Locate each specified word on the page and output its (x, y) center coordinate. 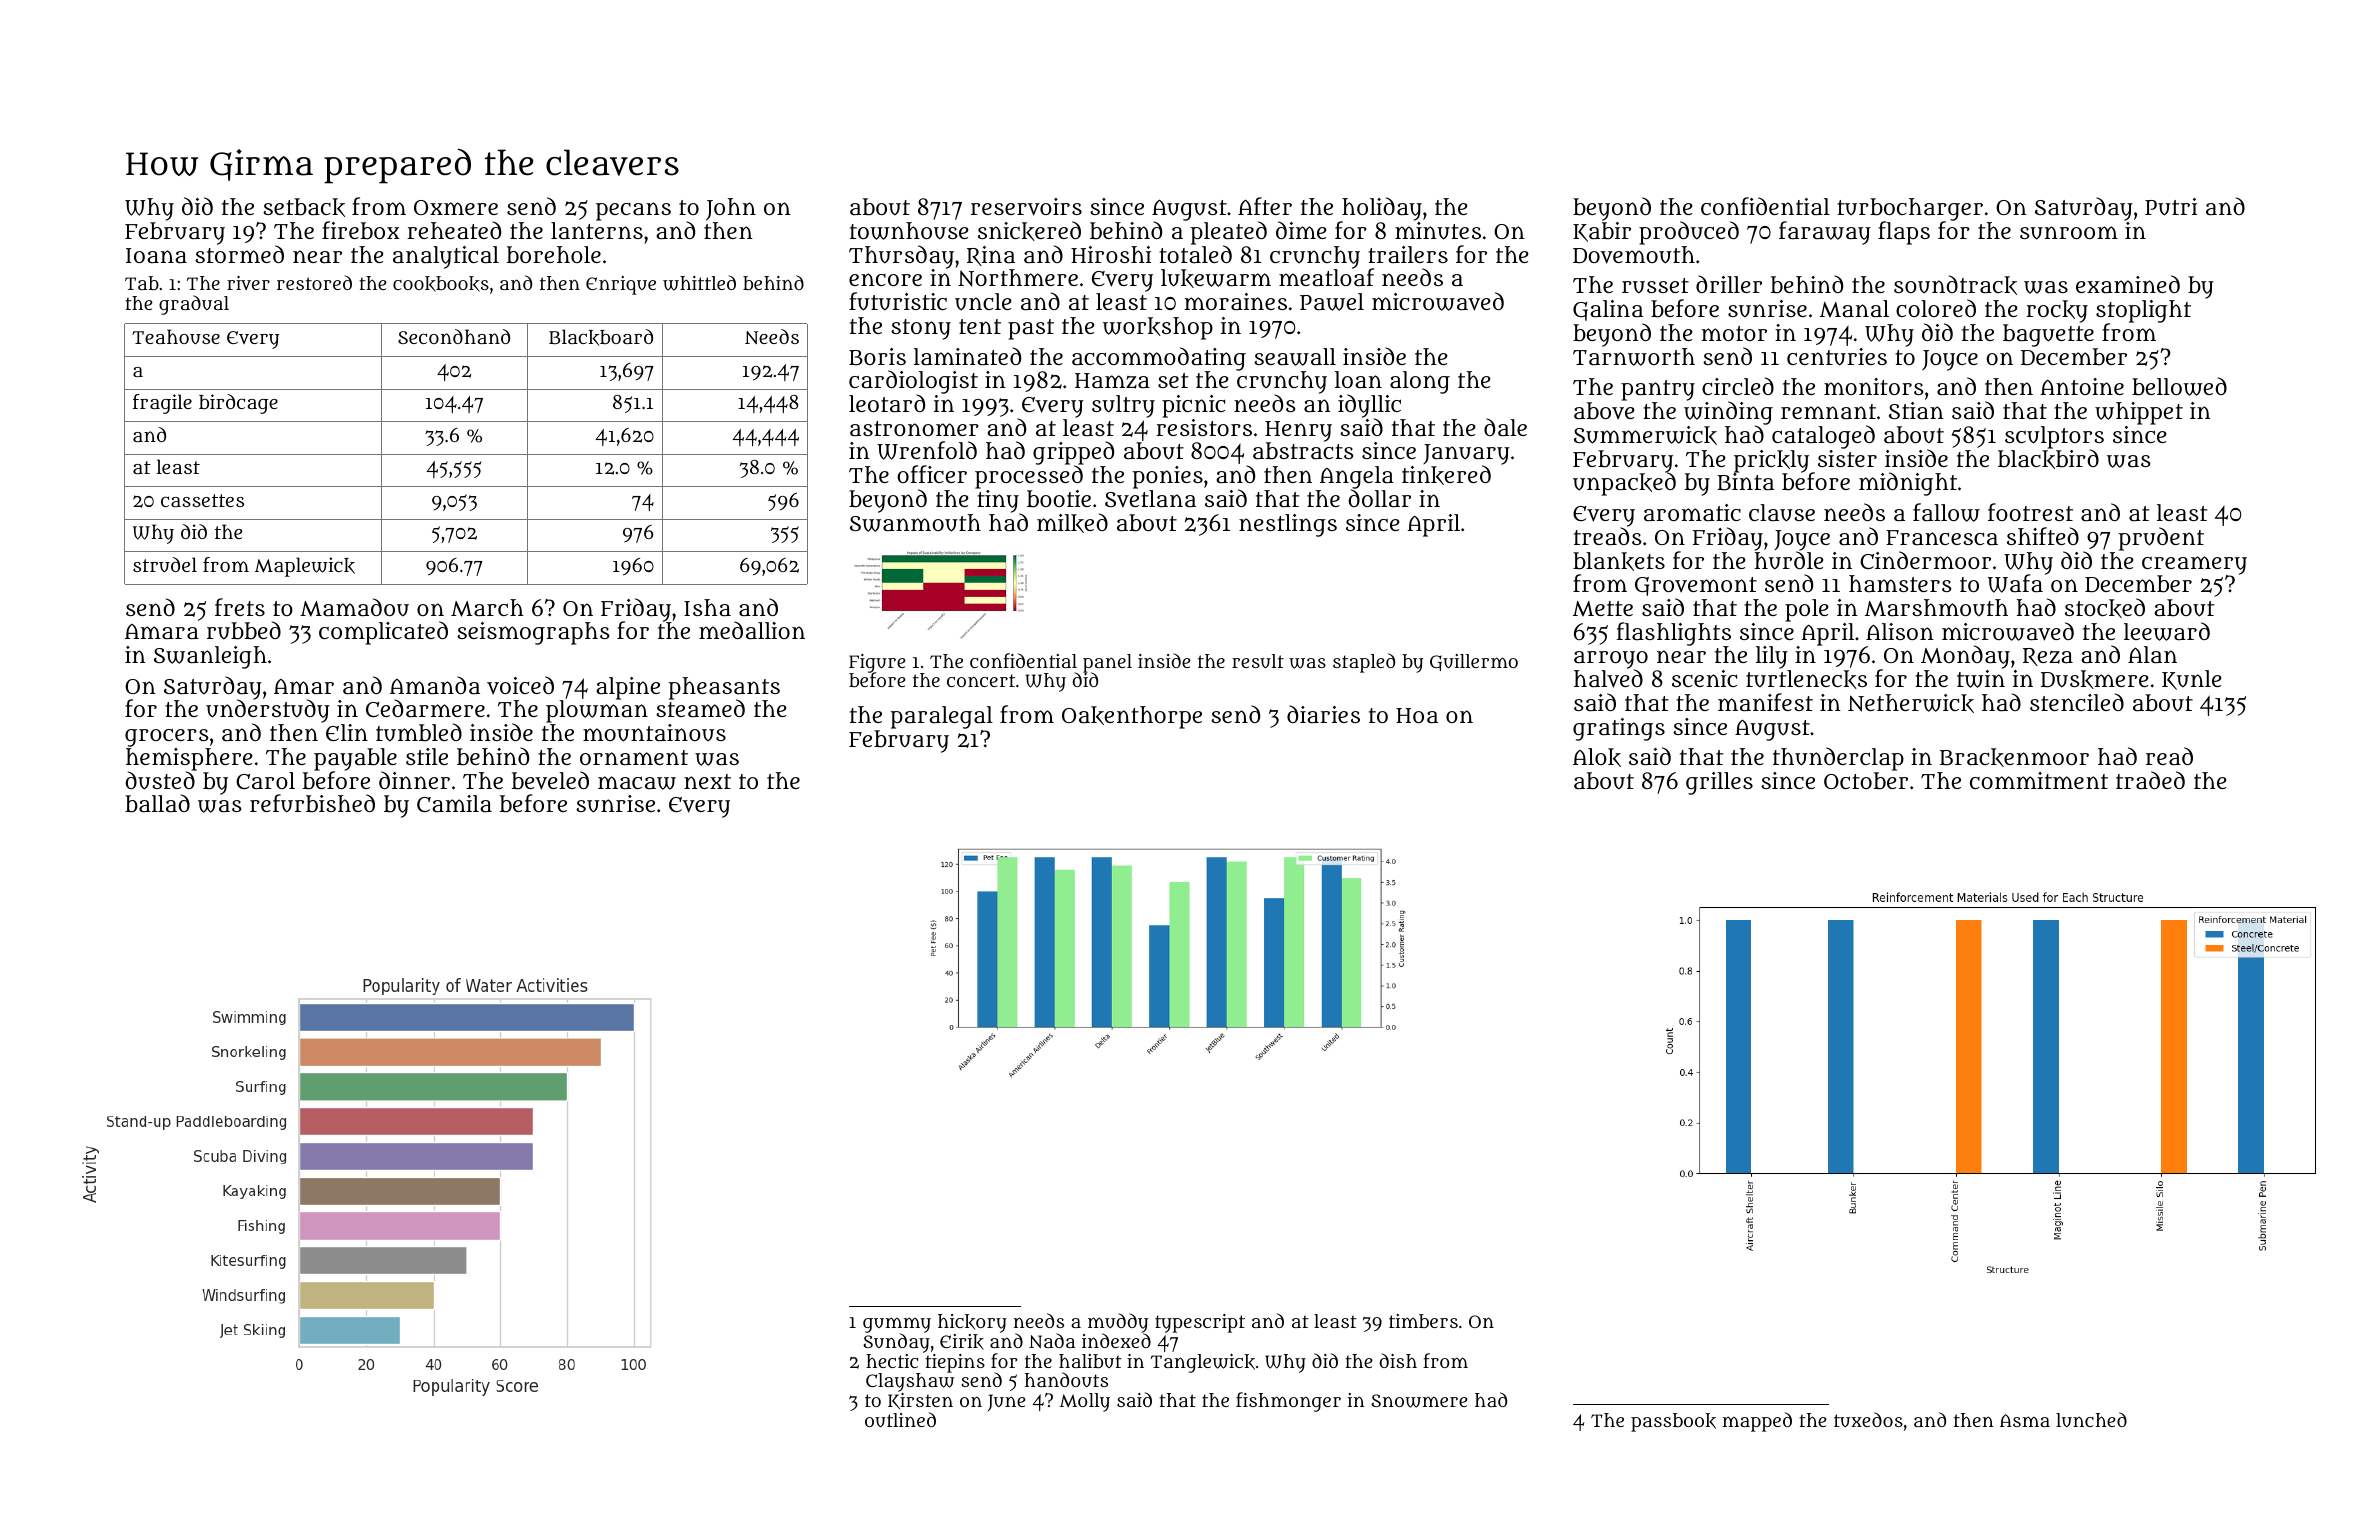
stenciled (2077, 702)
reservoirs (1026, 207)
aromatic (1692, 512)
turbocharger (1910, 210)
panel (1107, 663)
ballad (157, 803)
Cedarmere (425, 708)
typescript (1200, 1323)
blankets (1619, 561)
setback (304, 207)
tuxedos (1868, 1419)
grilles (1719, 783)
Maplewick (305, 567)
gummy (897, 1325)
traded (2150, 780)
